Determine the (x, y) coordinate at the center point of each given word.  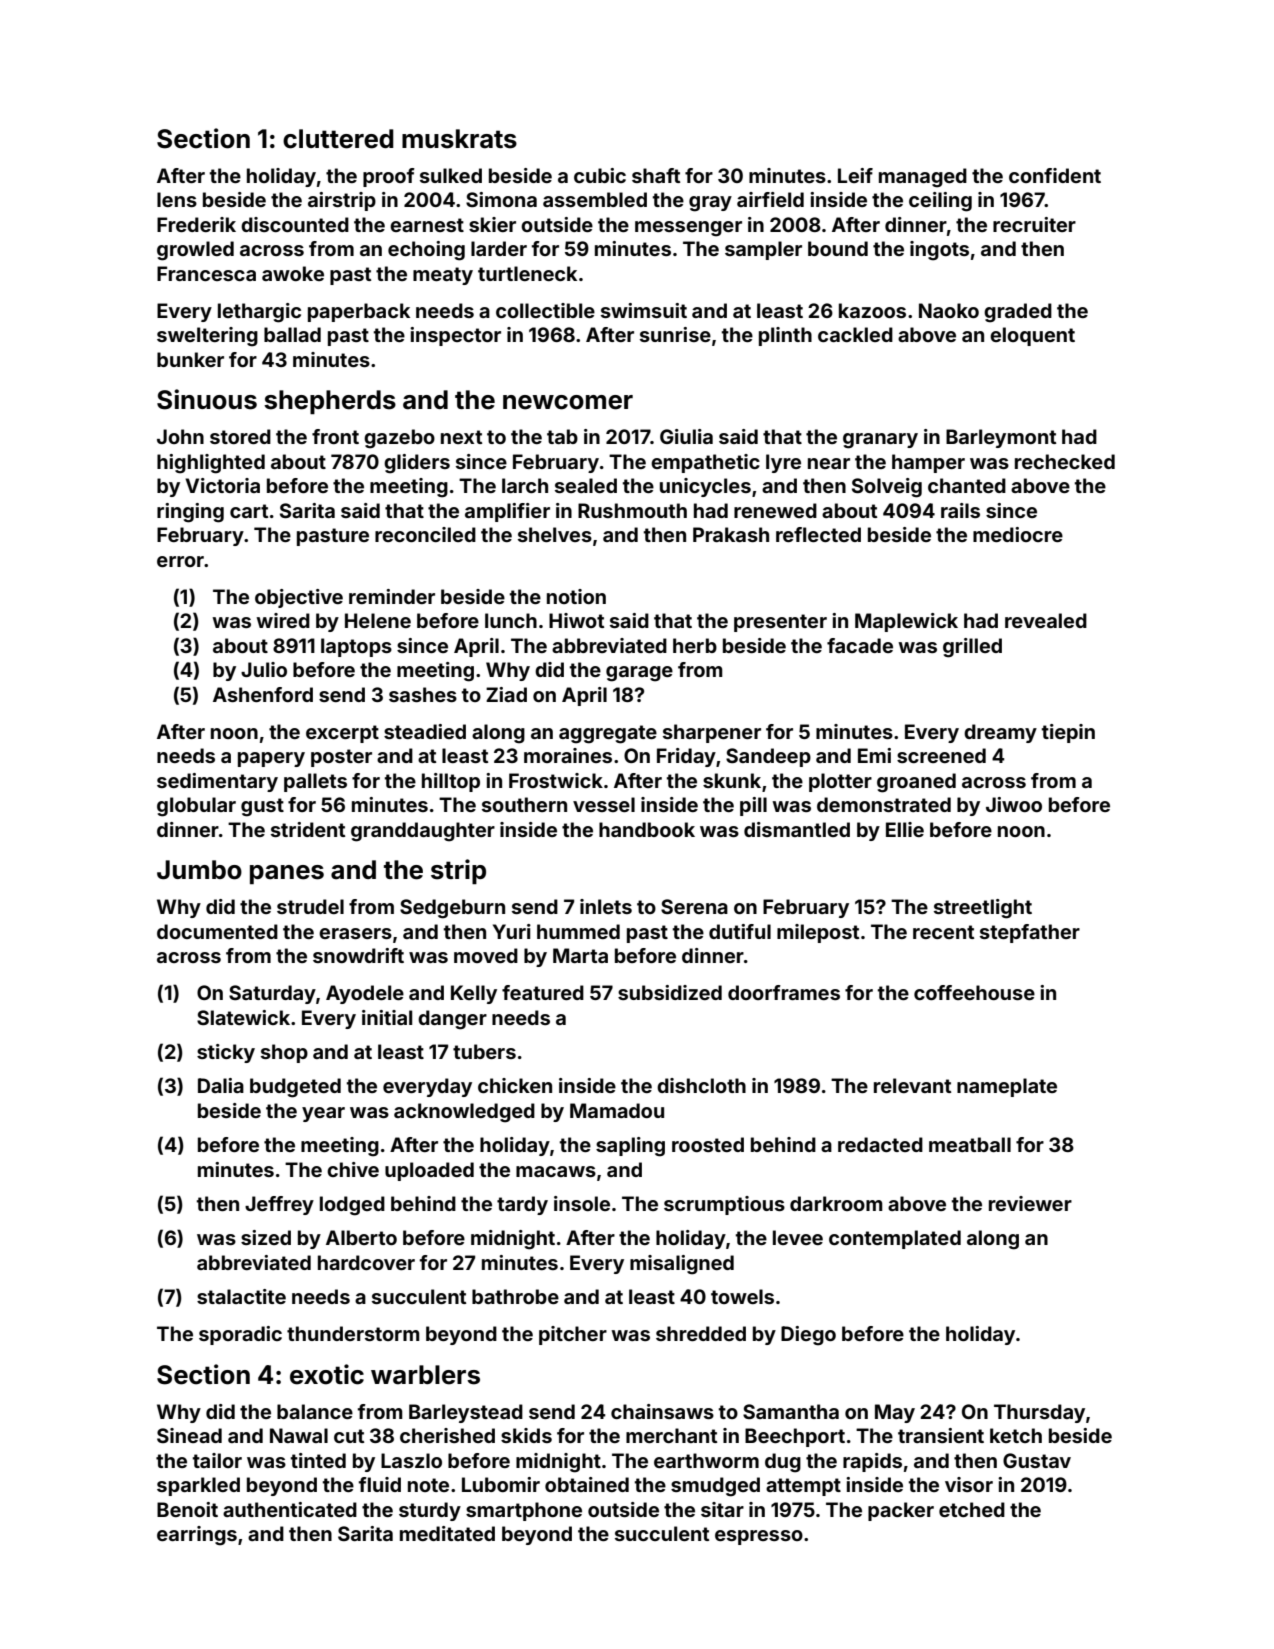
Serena (694, 906)
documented (217, 931)
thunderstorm (353, 1333)
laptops (356, 647)
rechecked (1065, 461)
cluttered (338, 139)
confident (1055, 175)
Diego (808, 1336)
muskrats (459, 139)
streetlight (983, 909)
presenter (780, 623)
